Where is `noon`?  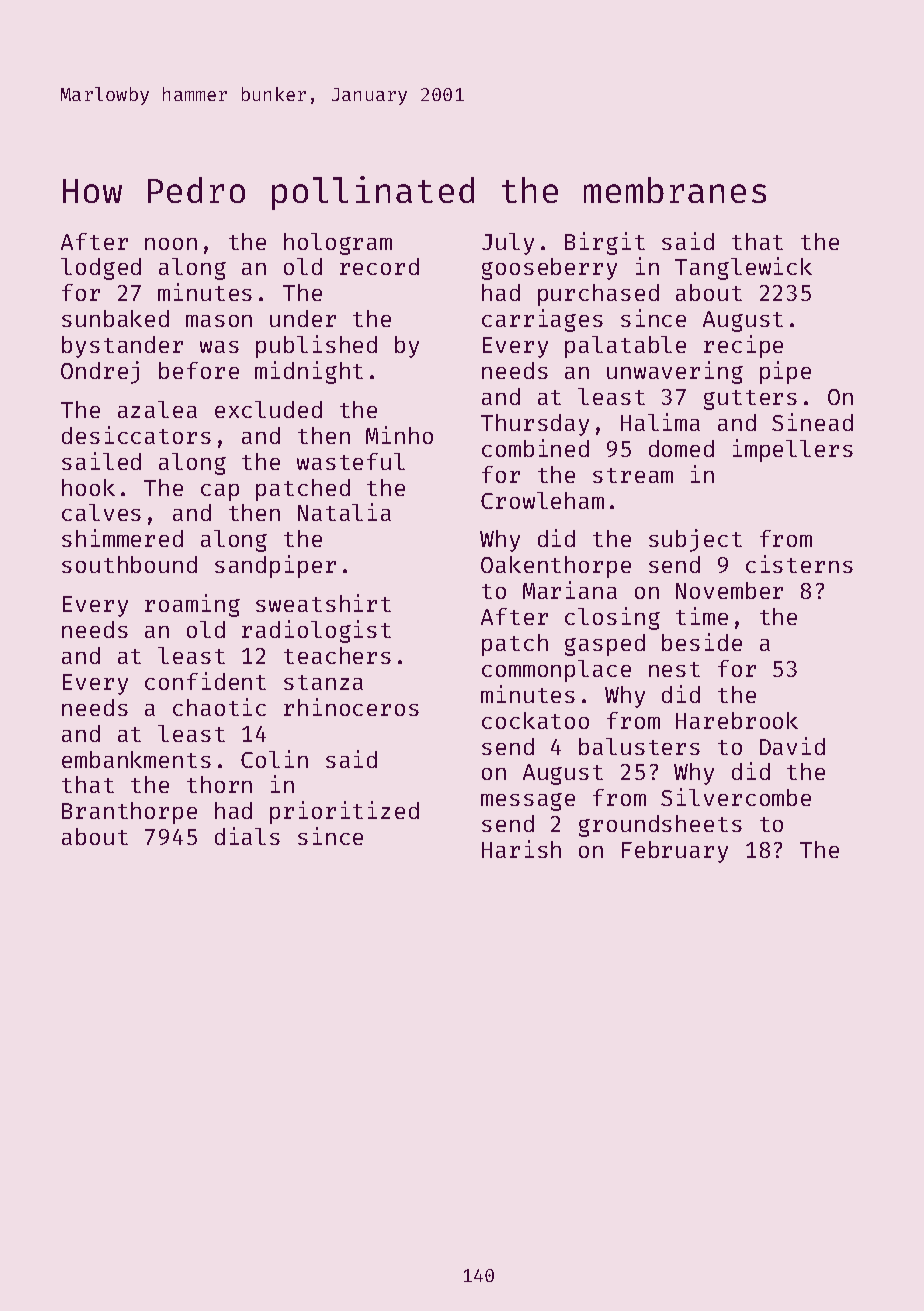 noon is located at coordinates (171, 244).
